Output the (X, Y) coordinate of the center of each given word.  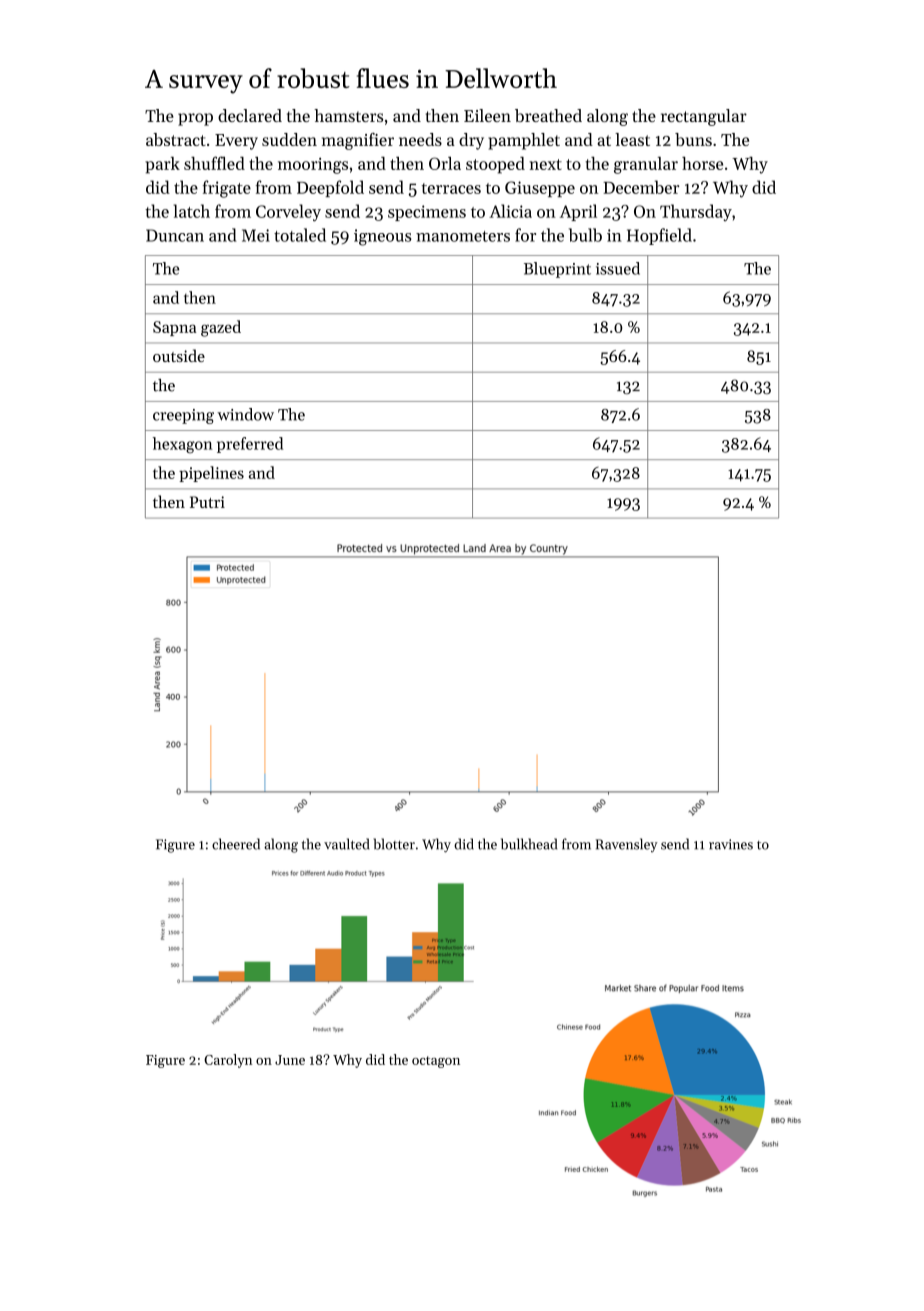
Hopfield (659, 236)
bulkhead (529, 844)
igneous (382, 237)
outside (179, 355)
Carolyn (228, 1061)
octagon (436, 1062)
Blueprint (557, 270)
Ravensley (627, 845)
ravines (731, 844)
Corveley (288, 212)
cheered (236, 844)
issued (618, 268)
